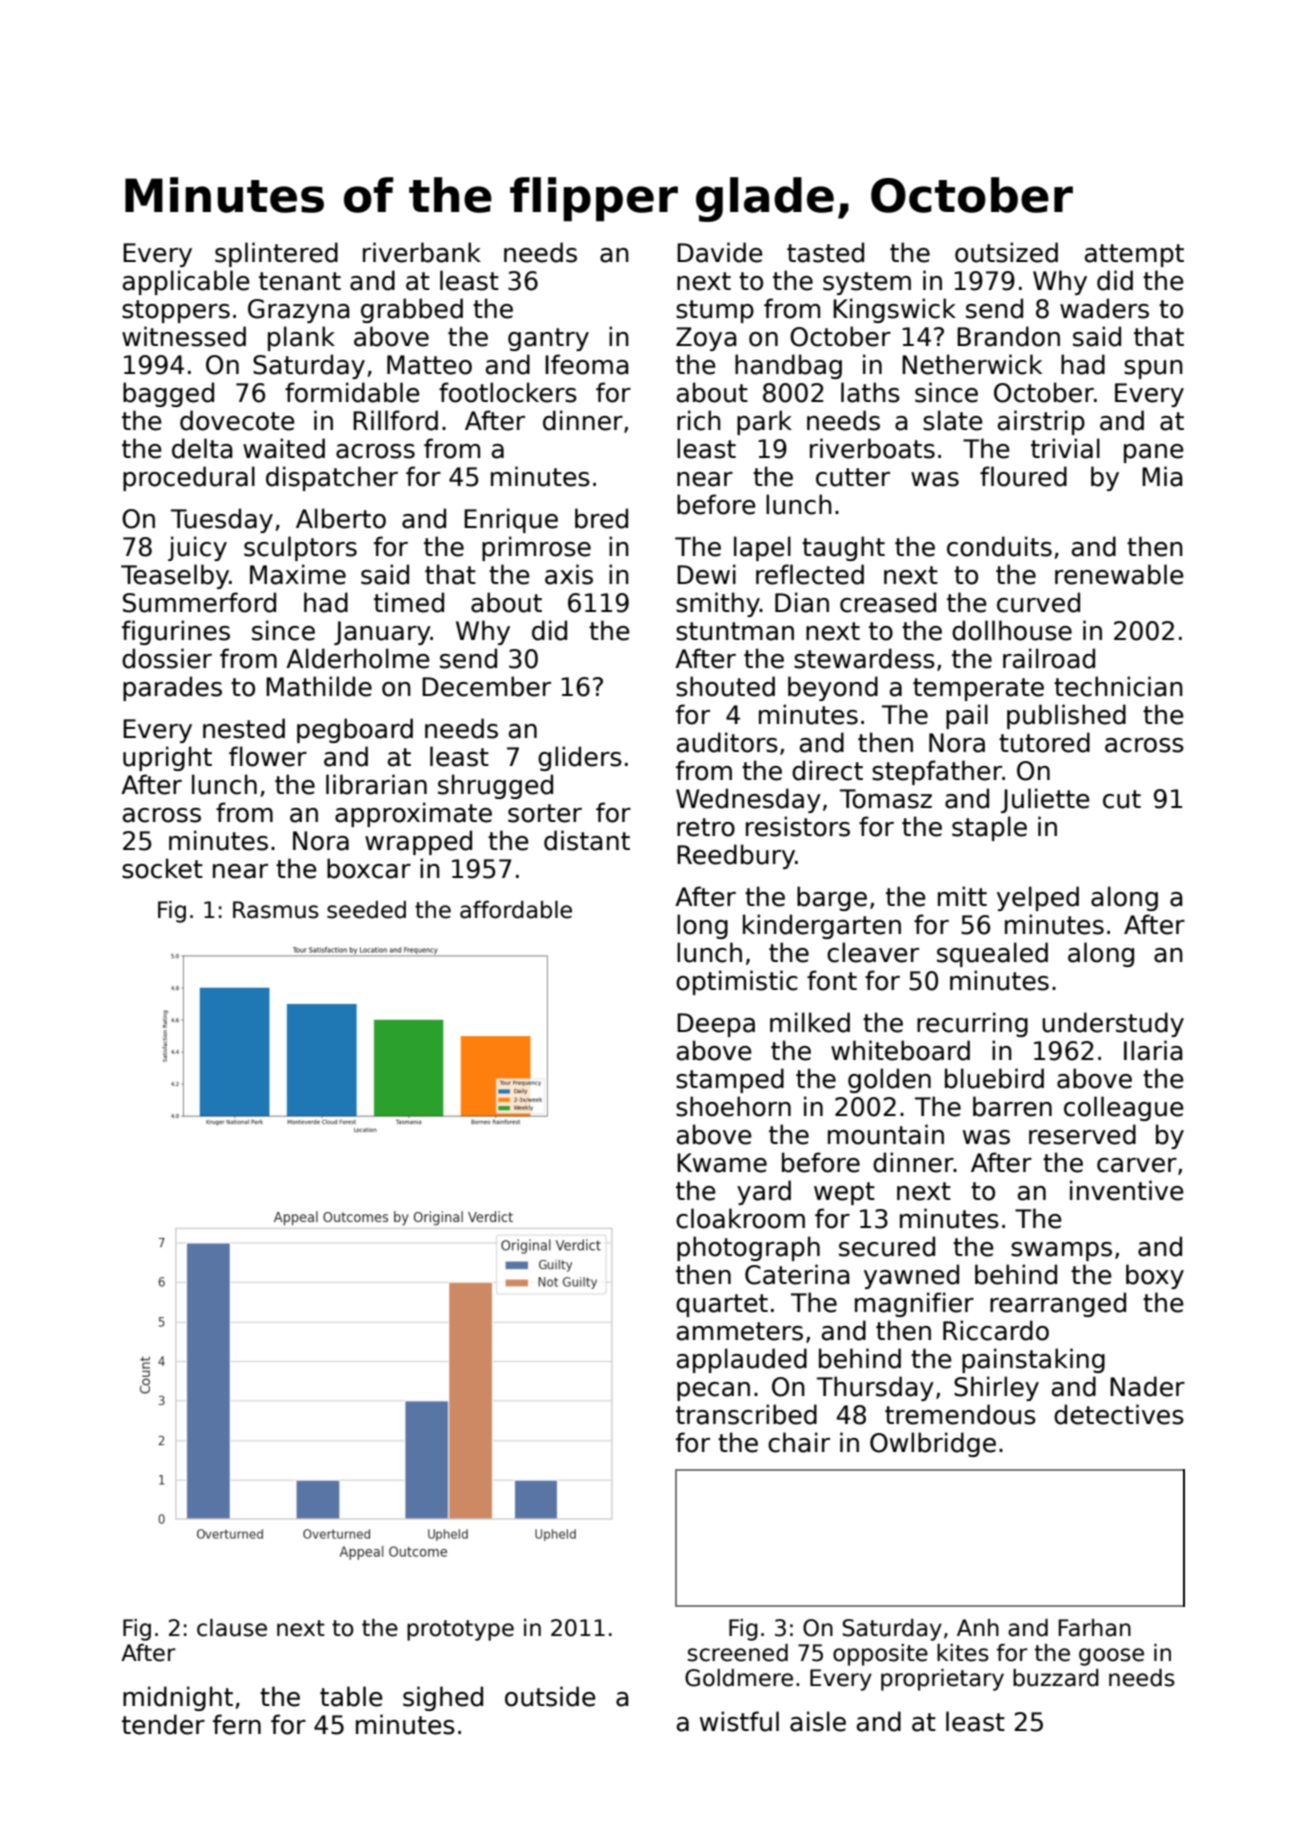  I want to click on detectives, so click(1119, 1414).
